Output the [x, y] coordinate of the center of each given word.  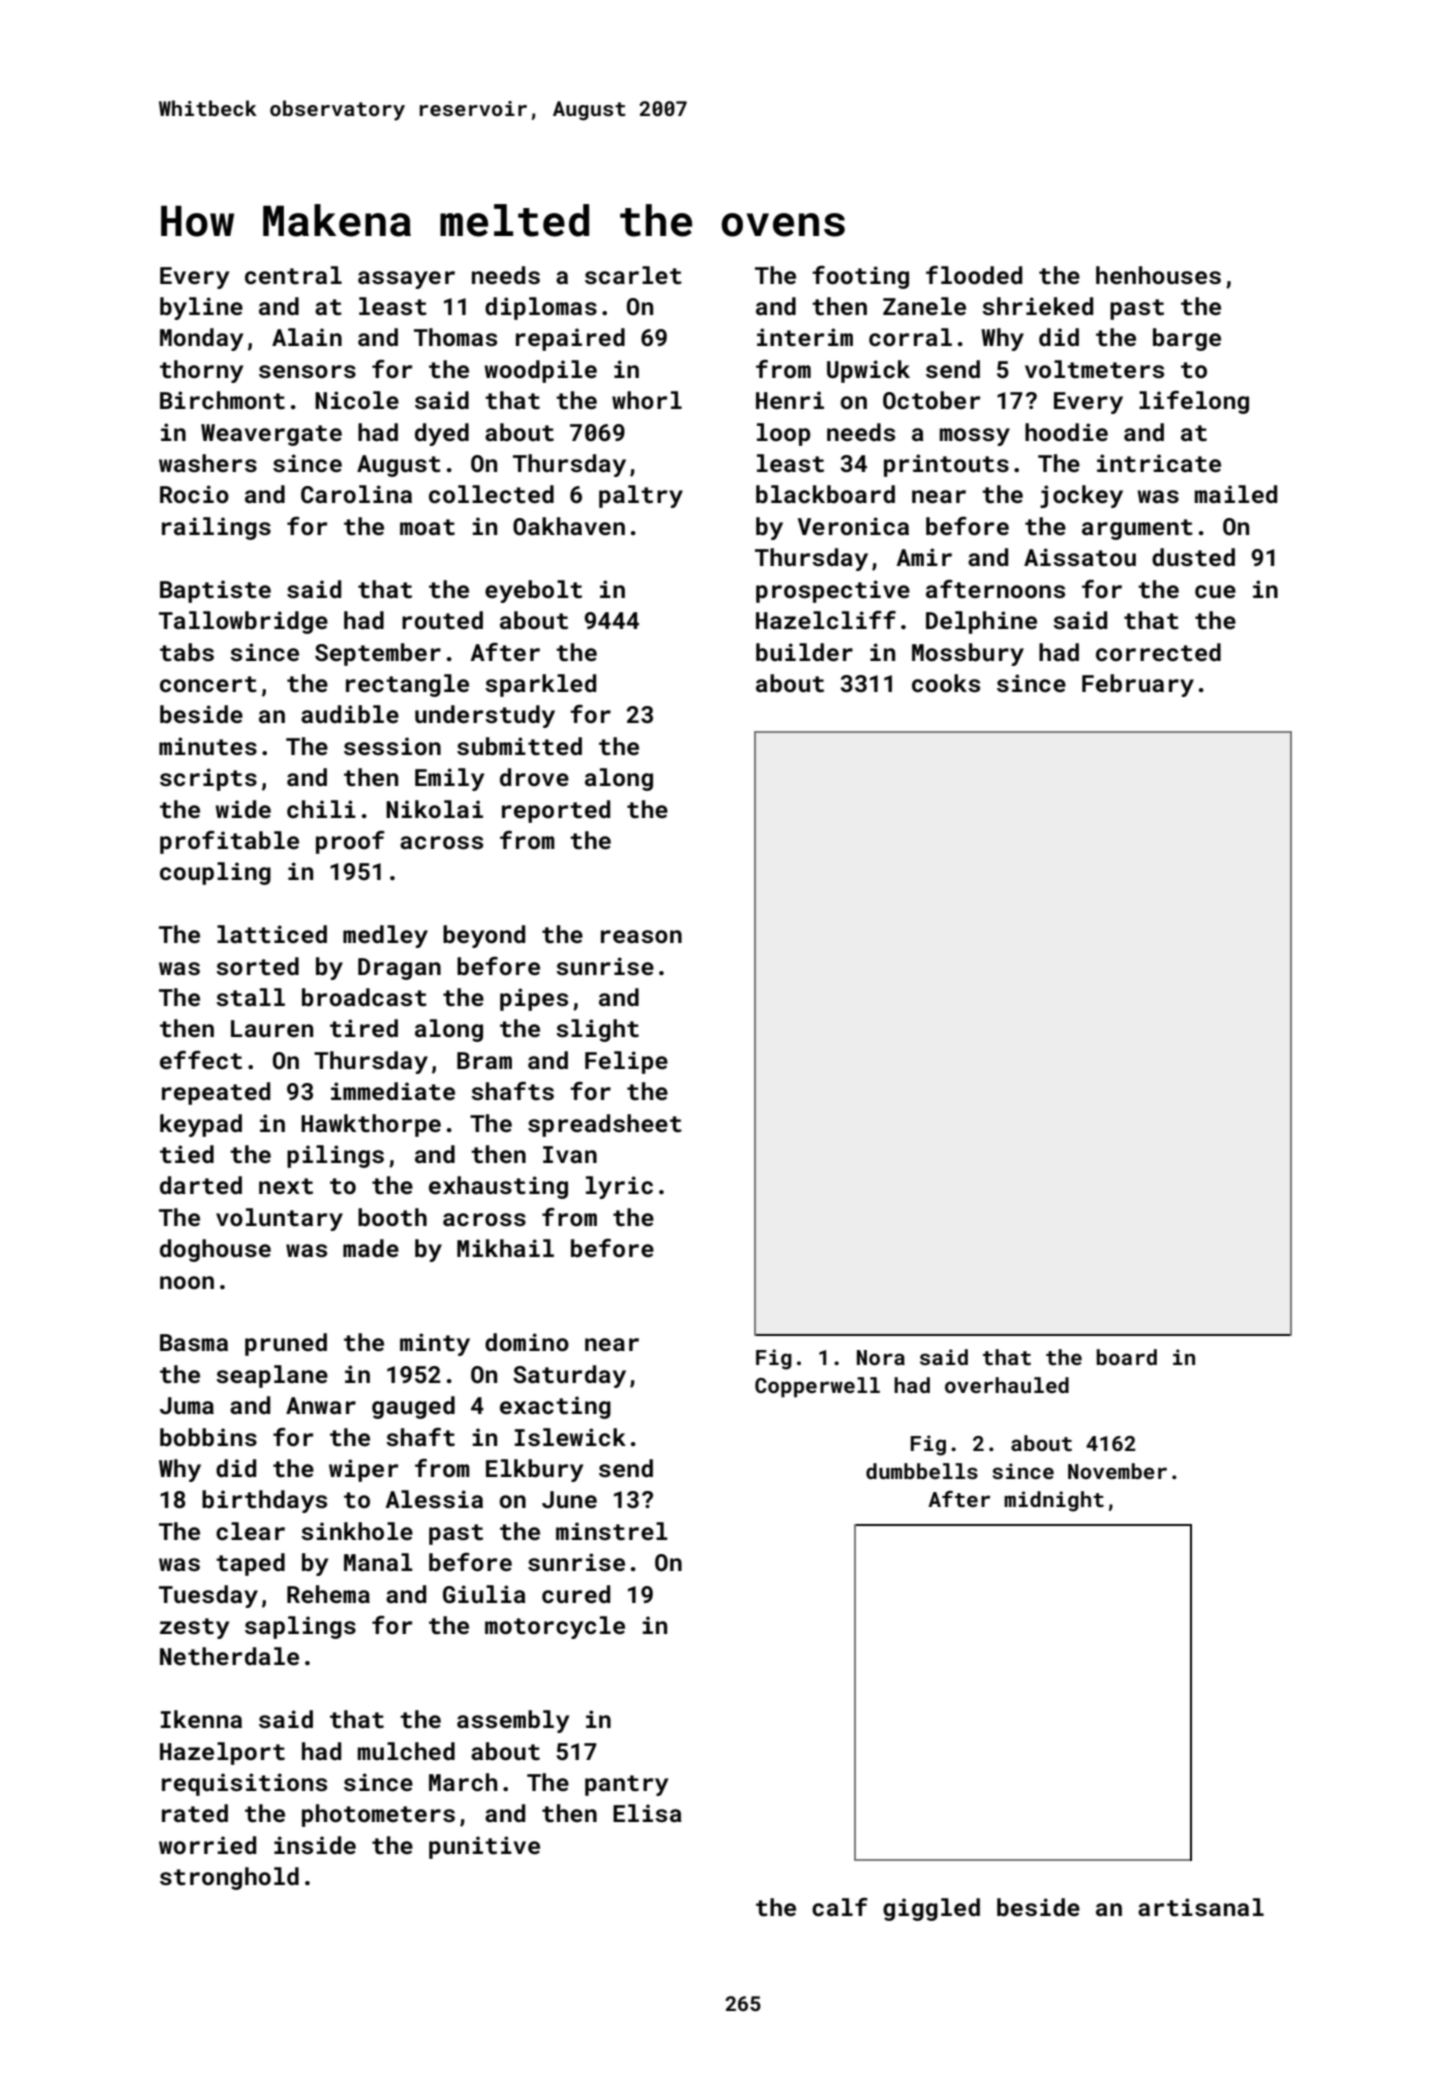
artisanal [1201, 1907]
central [293, 275]
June [569, 1499]
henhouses [1158, 275]
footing [860, 277]
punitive [484, 1847]
